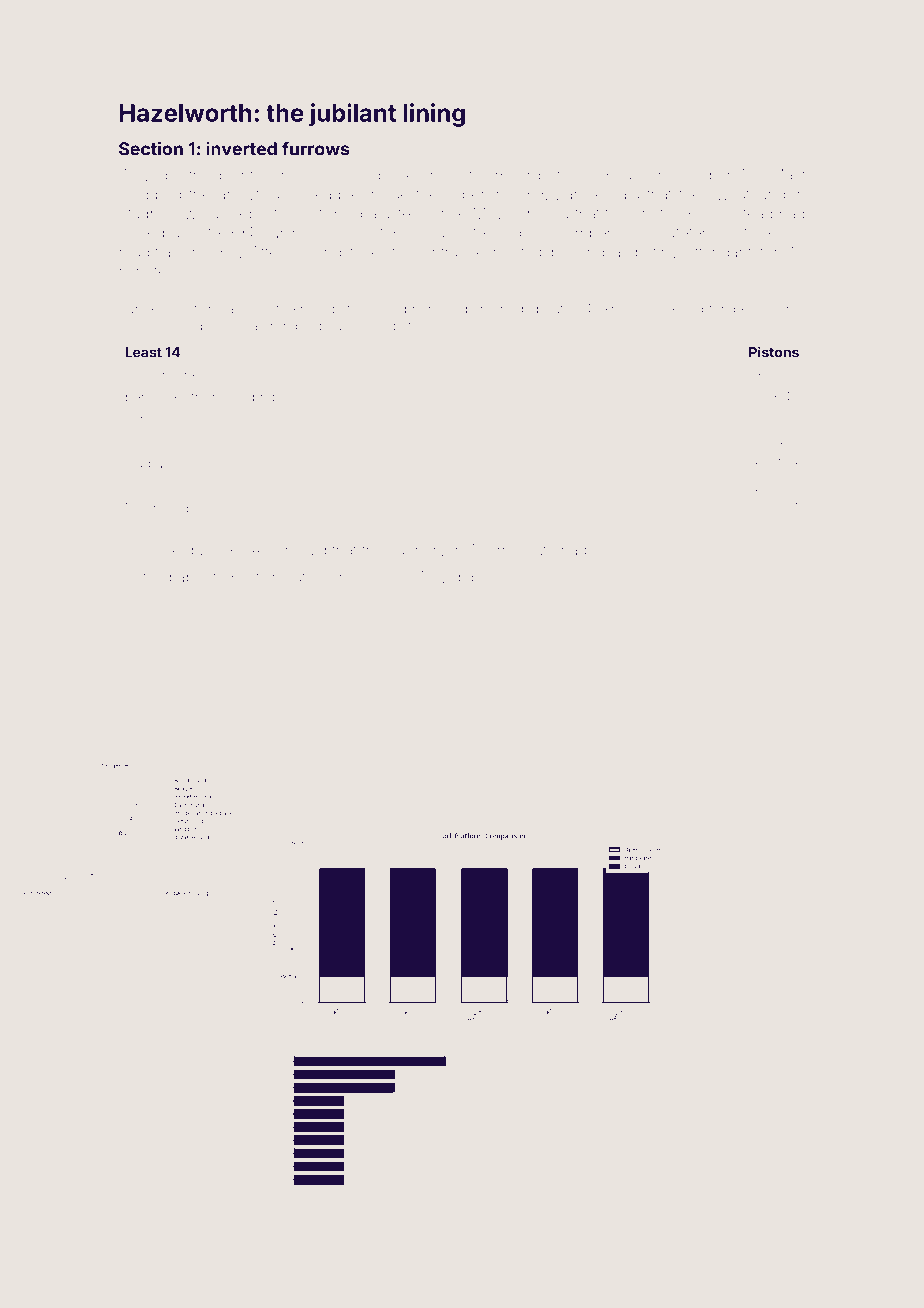  What do you see at coordinates (347, 327) in the image?
I see `galosh` at bounding box center [347, 327].
